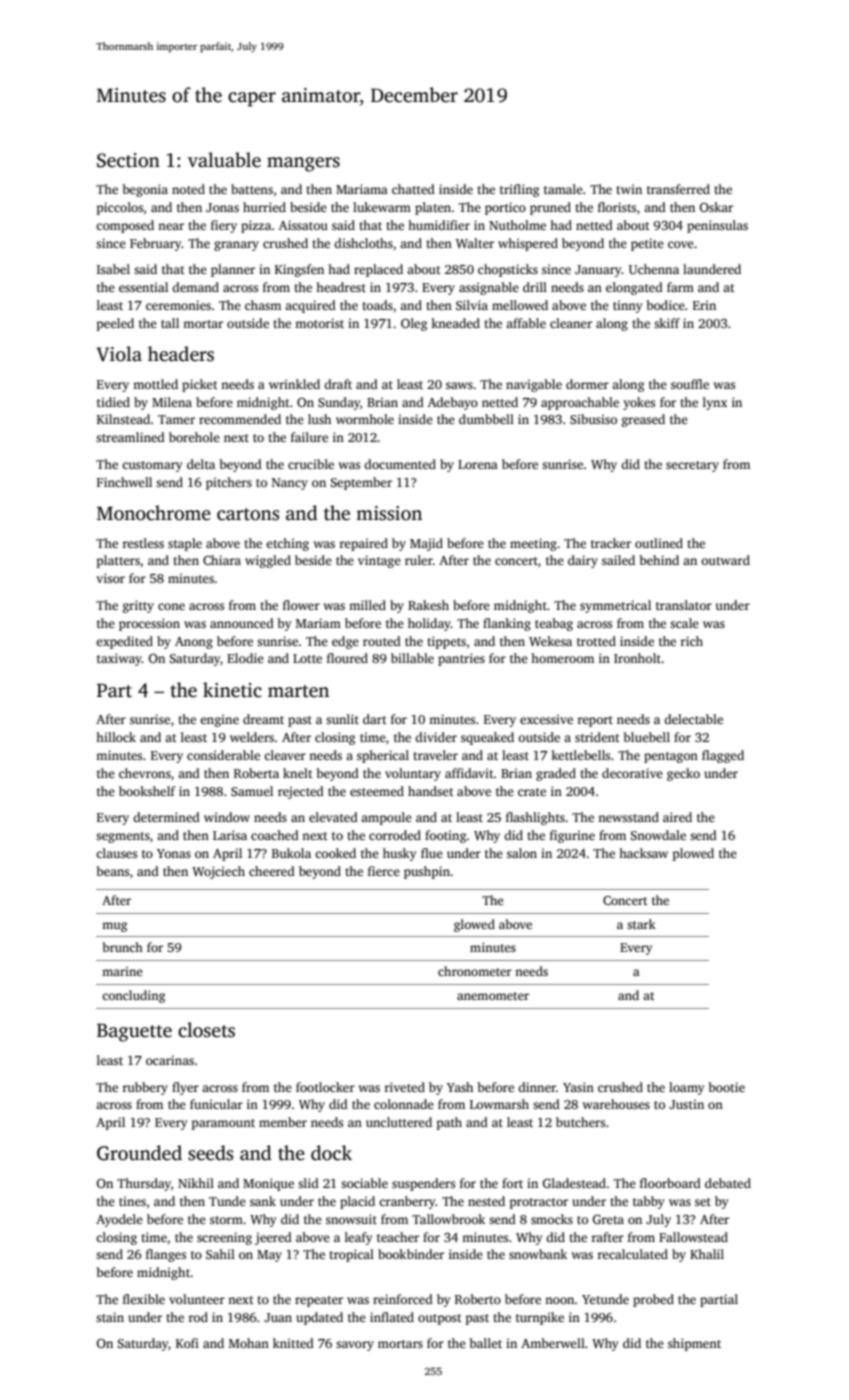  What do you see at coordinates (653, 1300) in the screenshot?
I see `probed` at bounding box center [653, 1300].
